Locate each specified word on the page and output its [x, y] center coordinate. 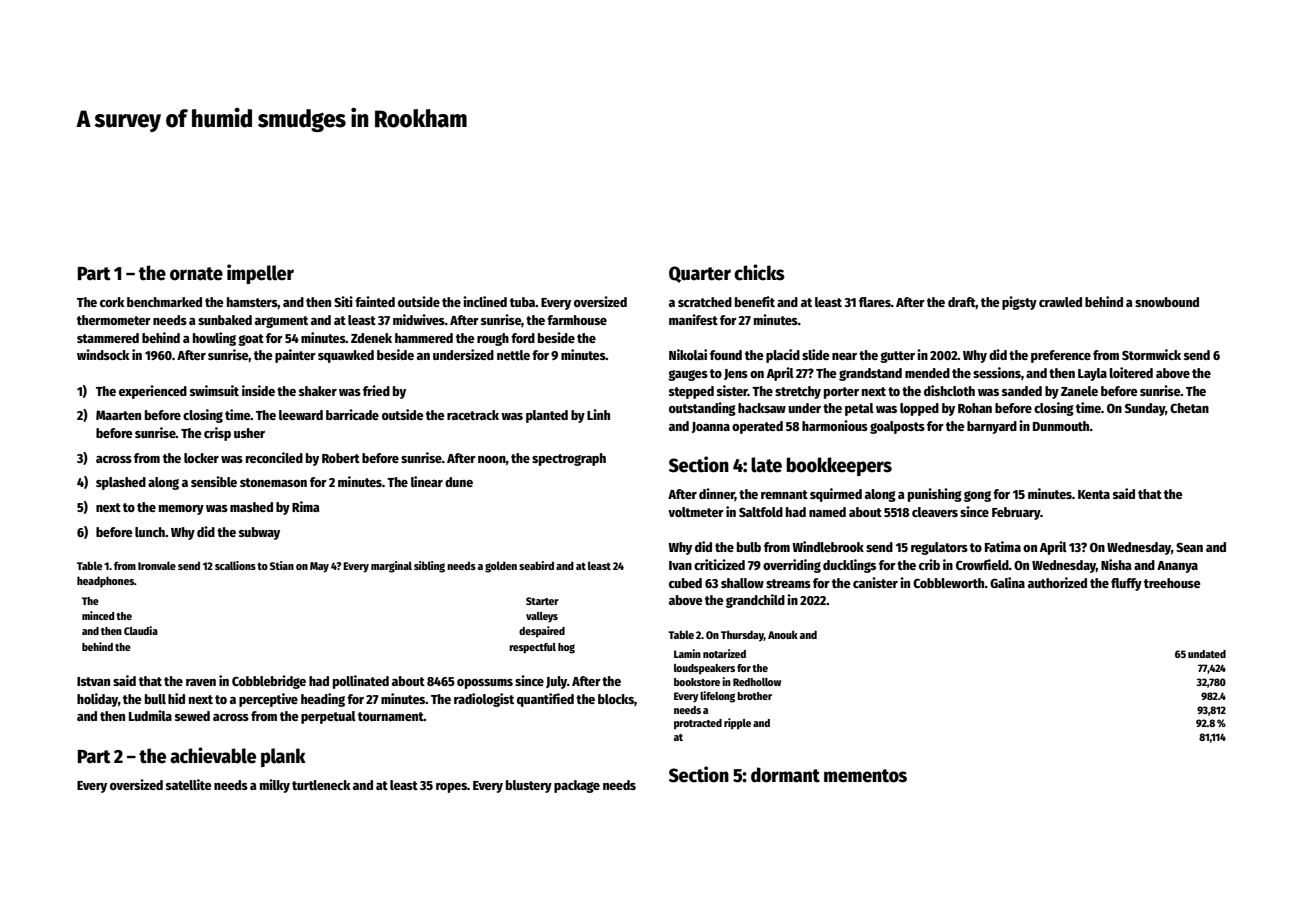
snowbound [1167, 302]
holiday [97, 700]
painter [295, 356]
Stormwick [1151, 354]
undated [1207, 654]
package [577, 786]
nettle [513, 355]
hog [566, 648]
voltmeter [696, 512]
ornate [196, 274]
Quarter [700, 274]
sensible [214, 481]
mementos [865, 776]
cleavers [935, 512]
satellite [189, 784]
